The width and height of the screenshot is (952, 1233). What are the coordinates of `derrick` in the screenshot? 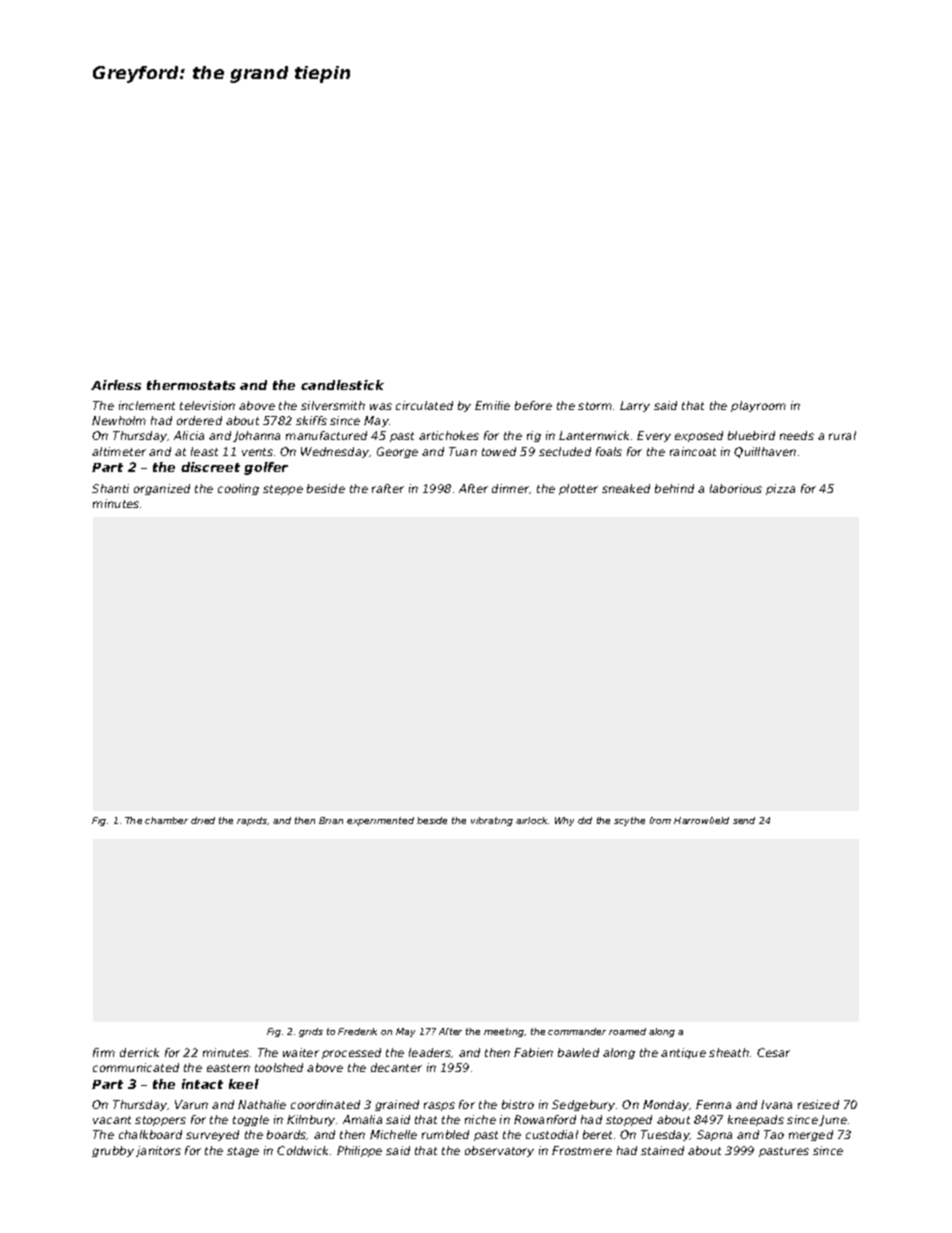 It's located at (139, 1052).
